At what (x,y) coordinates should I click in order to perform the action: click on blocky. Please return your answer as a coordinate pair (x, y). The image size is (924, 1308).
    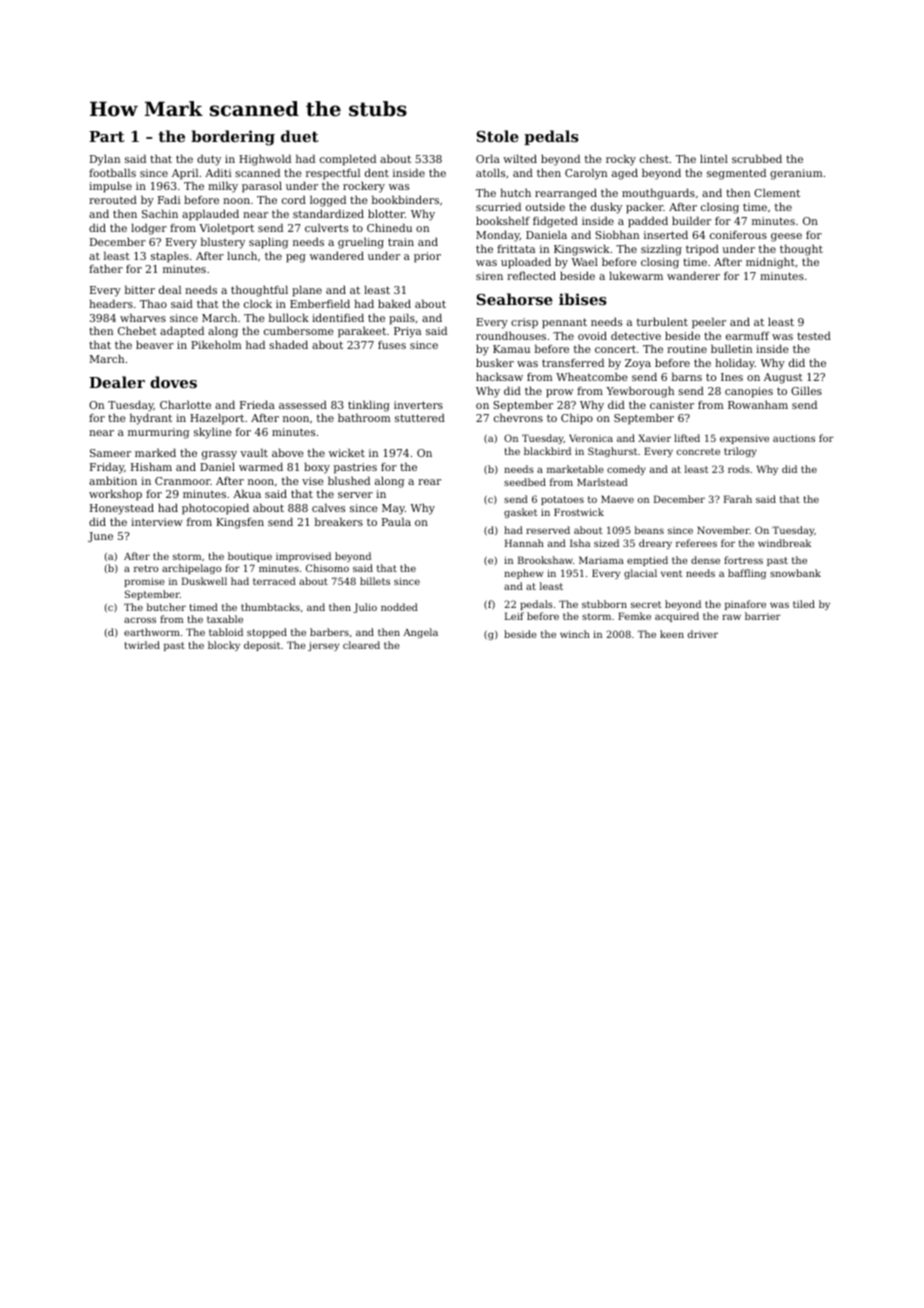
    Looking at the image, I should click on (224, 646).
